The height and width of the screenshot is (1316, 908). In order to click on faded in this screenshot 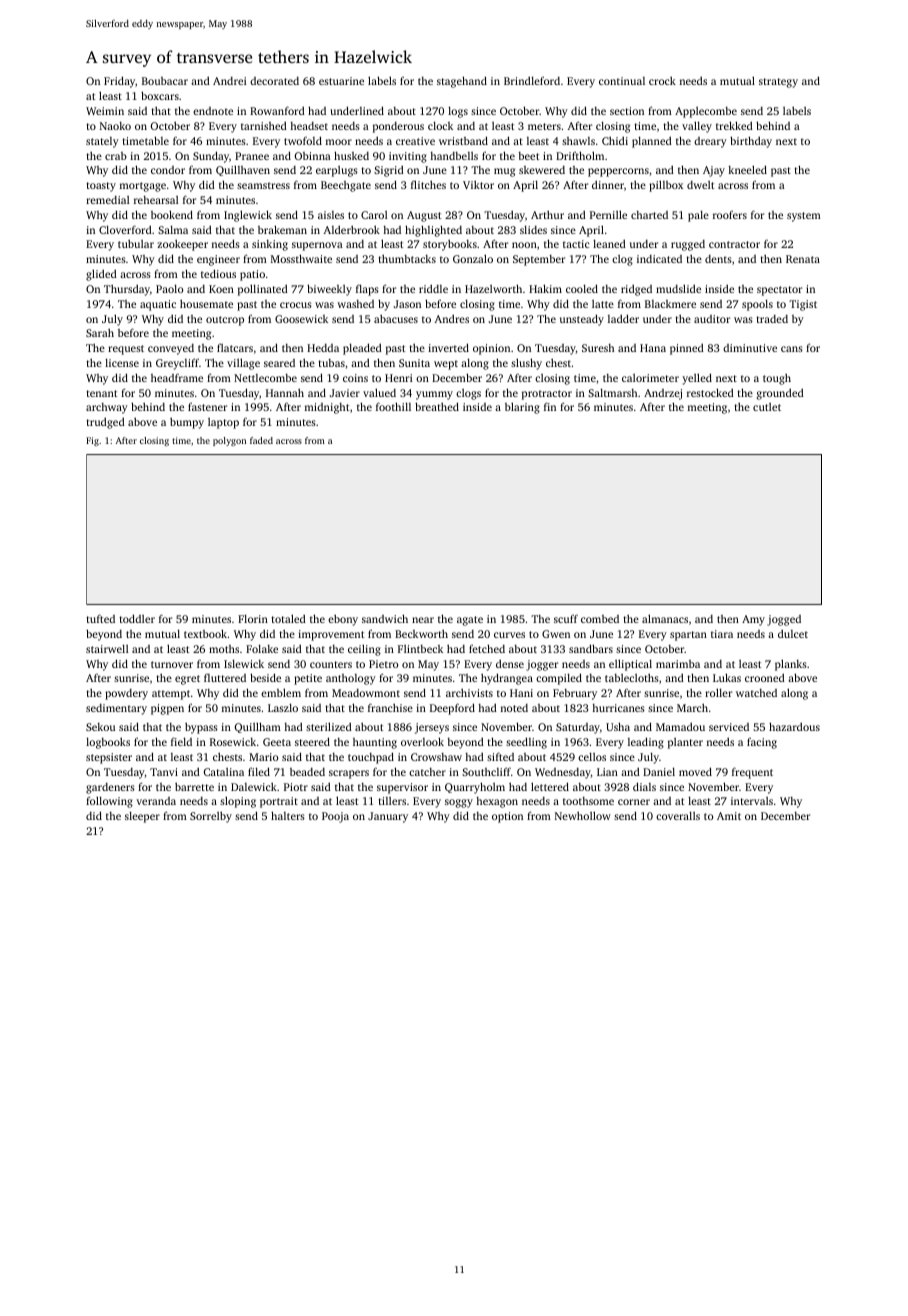, I will do `click(261, 440)`.
